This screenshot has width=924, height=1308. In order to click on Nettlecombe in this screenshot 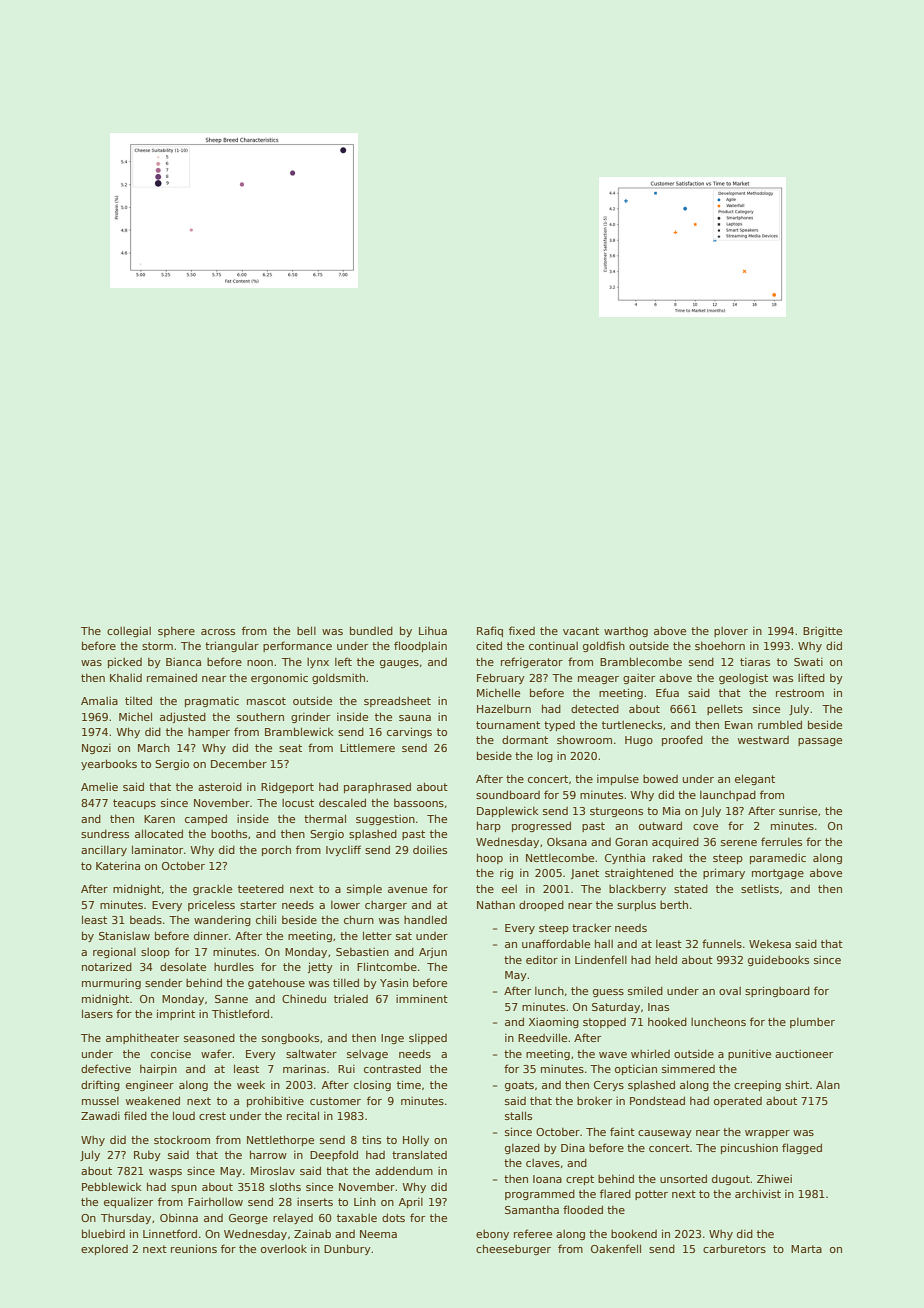, I will do `click(560, 858)`.
